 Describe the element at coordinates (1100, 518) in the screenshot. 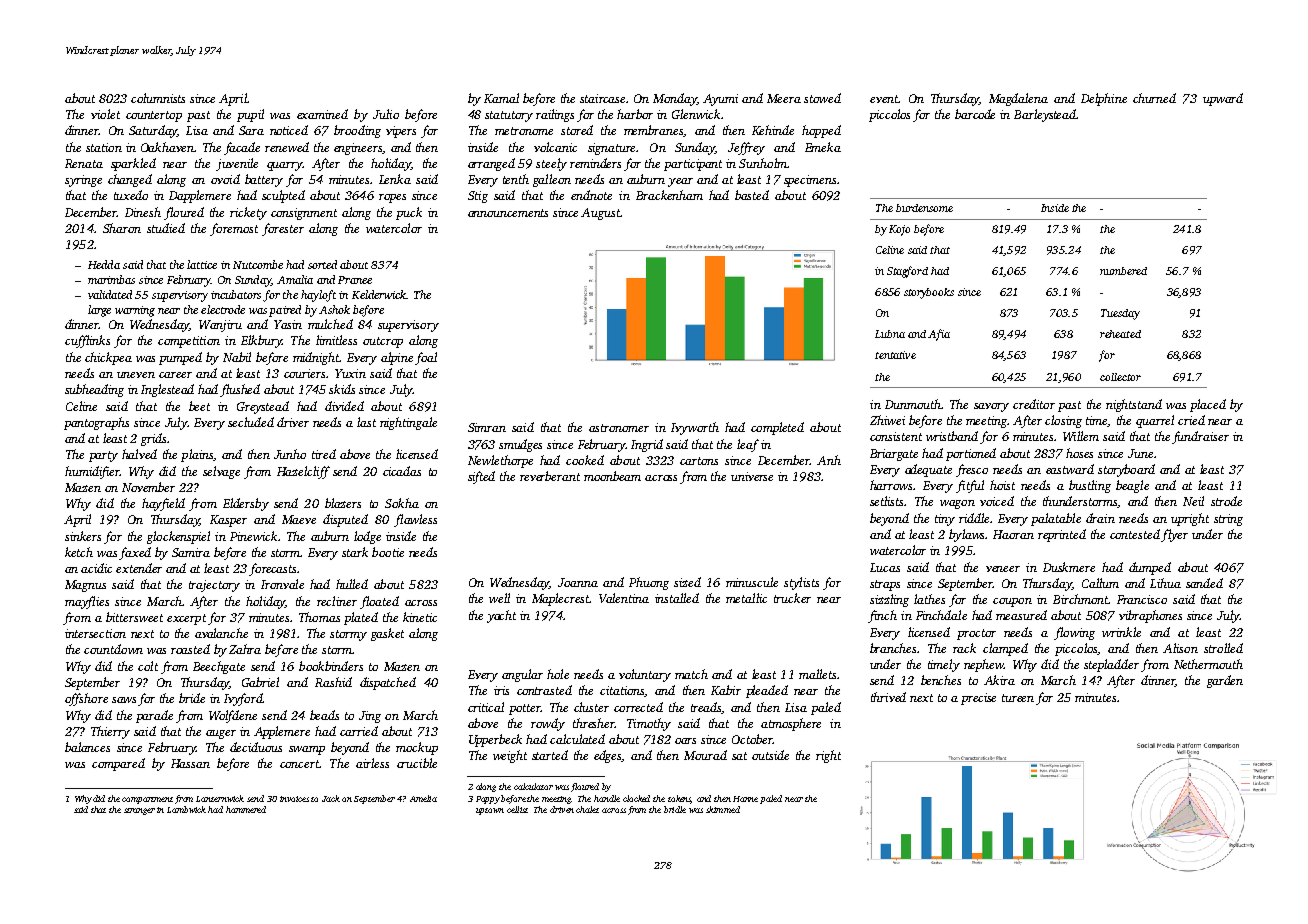

I see `drain` at that location.
